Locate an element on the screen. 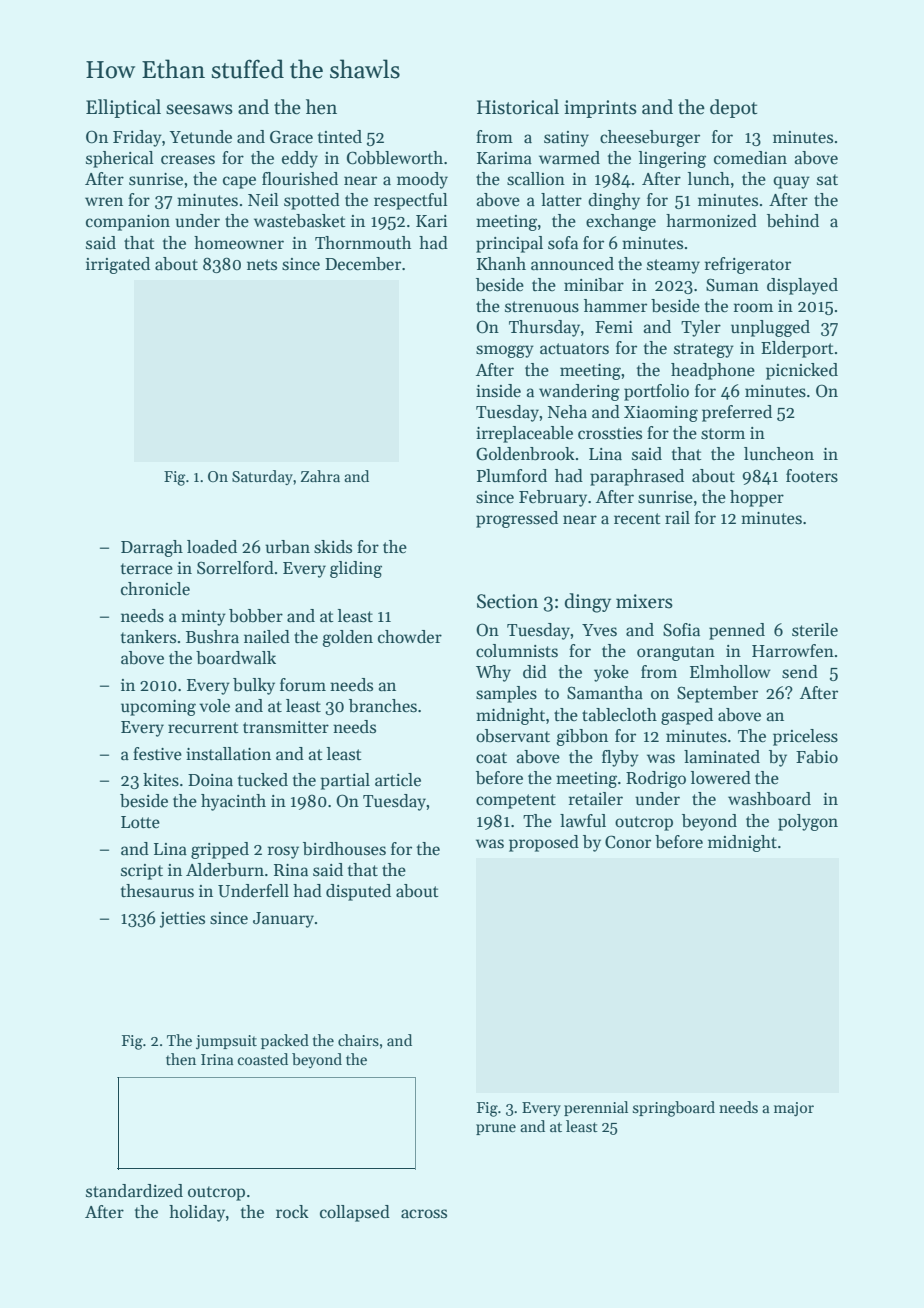 Image resolution: width=924 pixels, height=1308 pixels. respectful is located at coordinates (411, 201).
